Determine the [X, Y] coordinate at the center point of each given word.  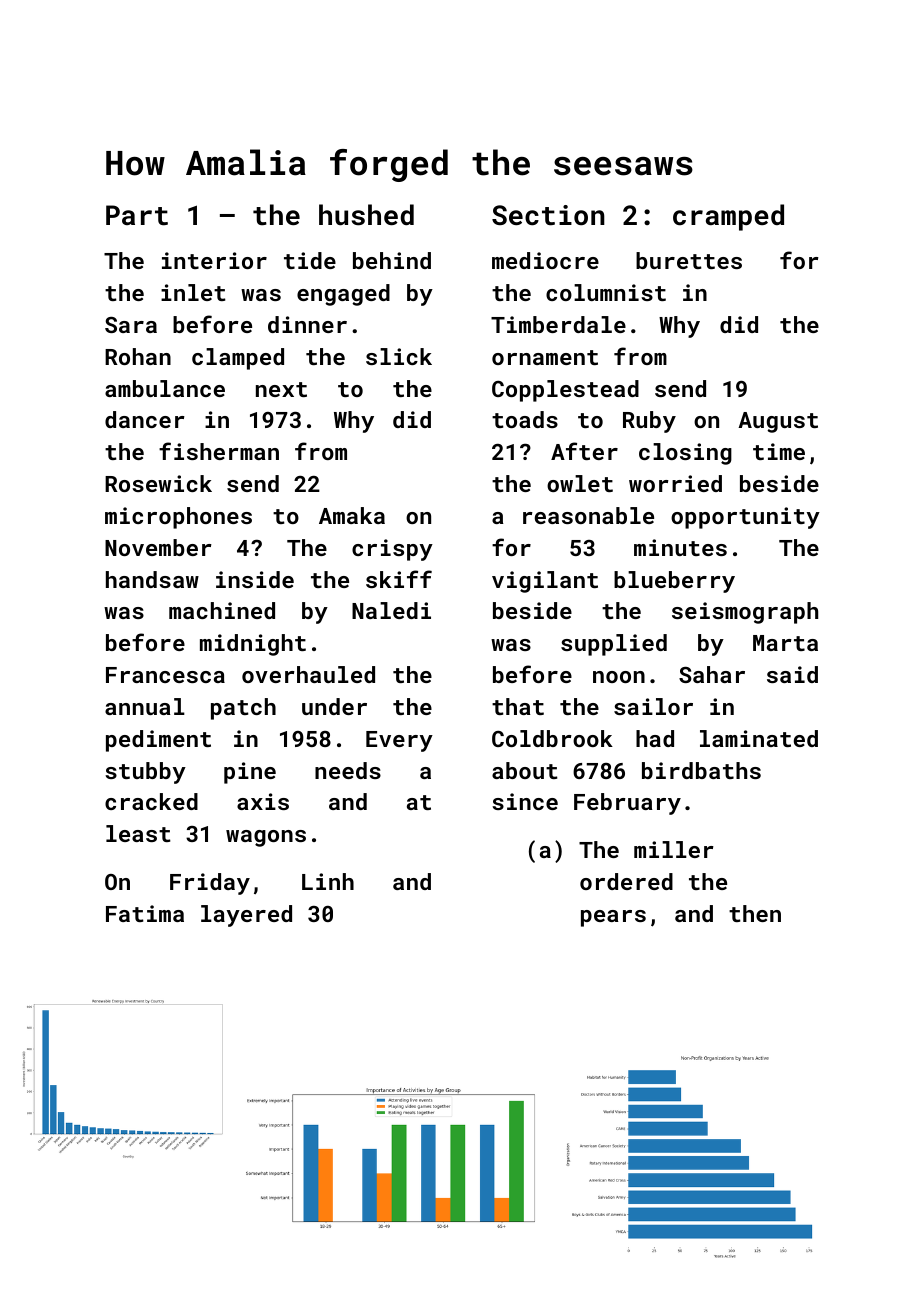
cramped [728, 217]
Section [548, 215]
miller [674, 849]
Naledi [391, 610]
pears [613, 918]
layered [246, 916]
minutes [680, 547]
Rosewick [158, 483]
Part [137, 215]
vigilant [545, 582]
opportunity [745, 518]
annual [145, 706]
